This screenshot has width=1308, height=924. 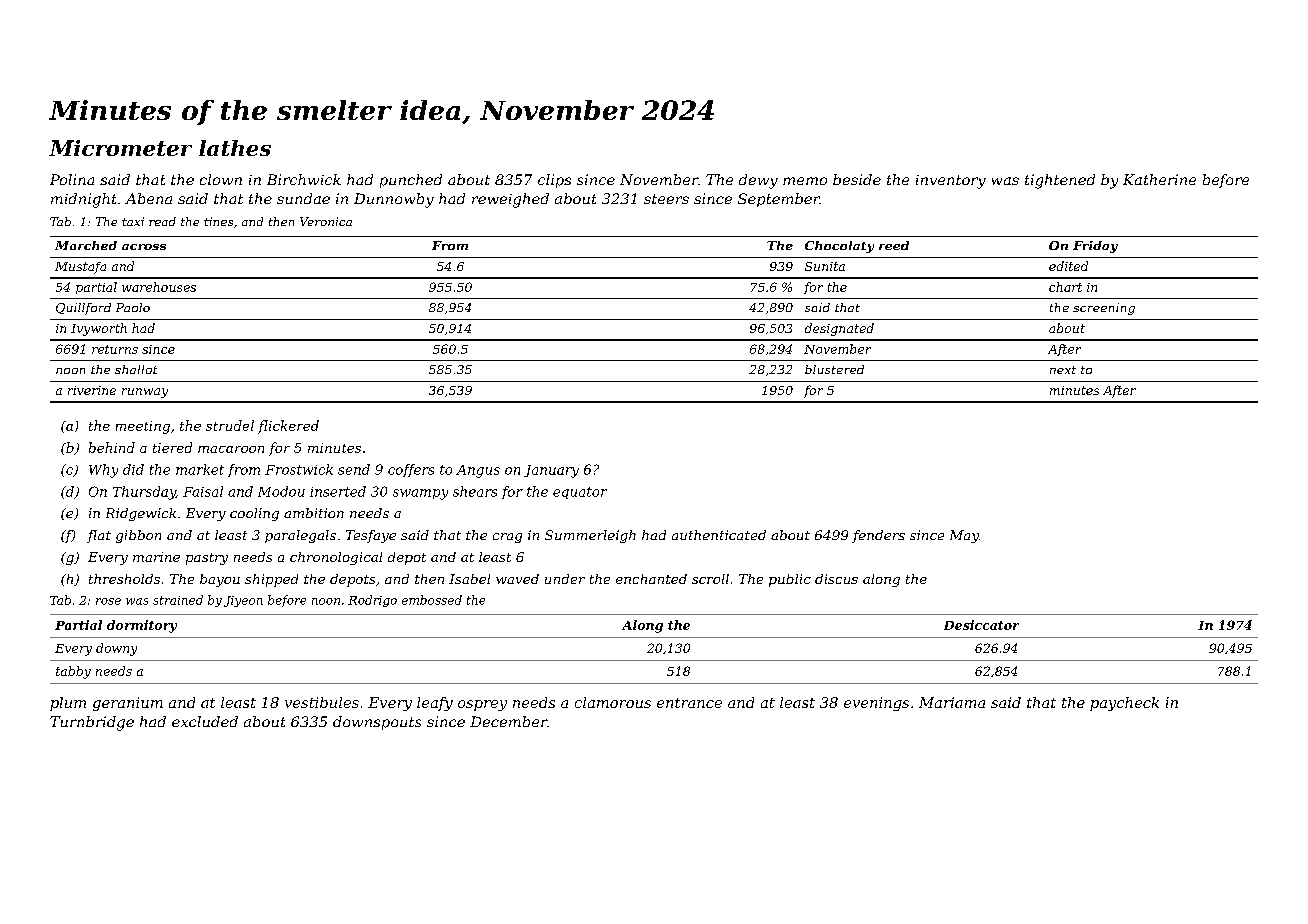 What do you see at coordinates (790, 580) in the screenshot?
I see `public` at bounding box center [790, 580].
